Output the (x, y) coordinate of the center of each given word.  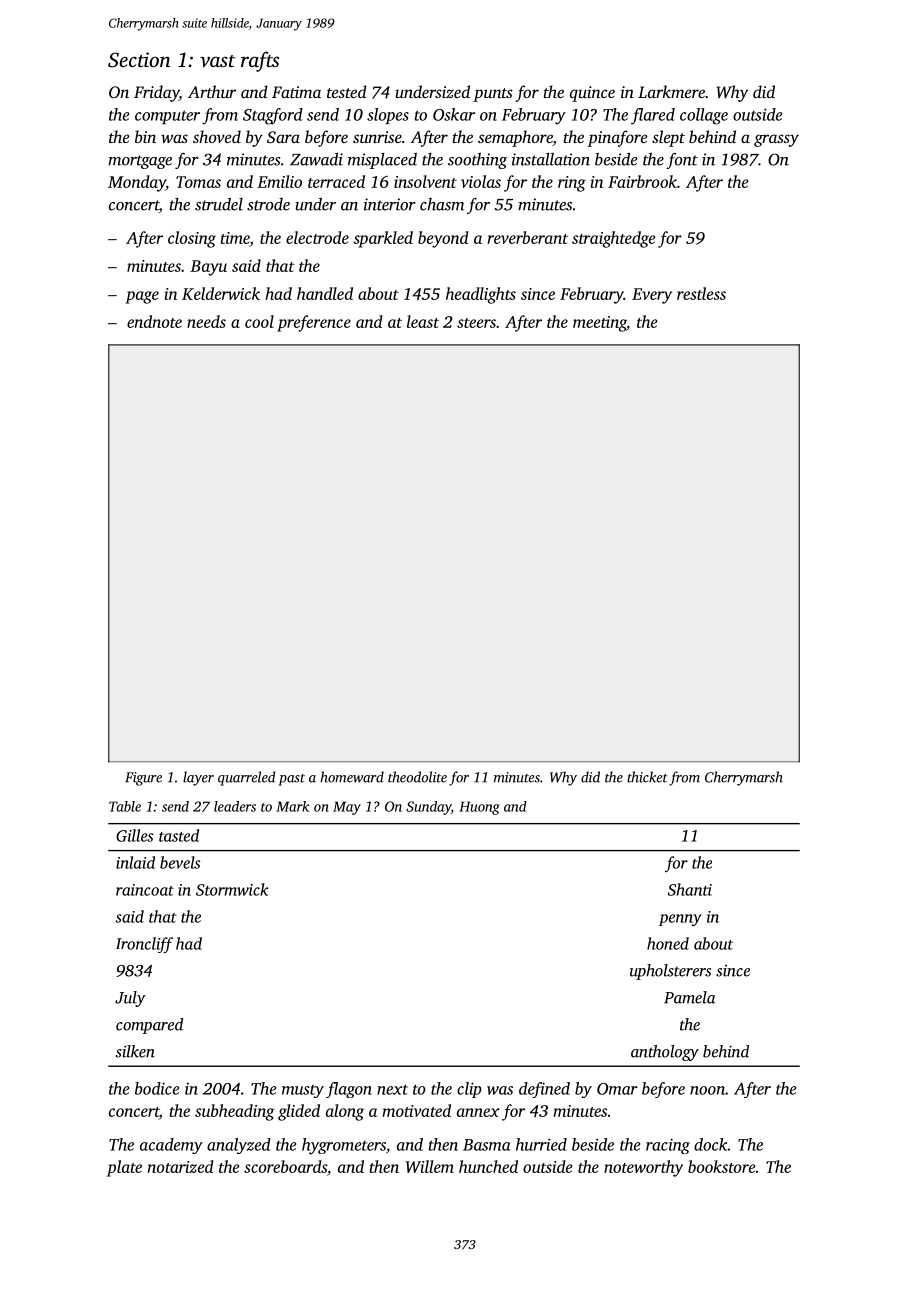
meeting (600, 324)
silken (135, 1051)
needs (206, 321)
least (423, 321)
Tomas (198, 182)
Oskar (454, 114)
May (347, 808)
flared (653, 116)
